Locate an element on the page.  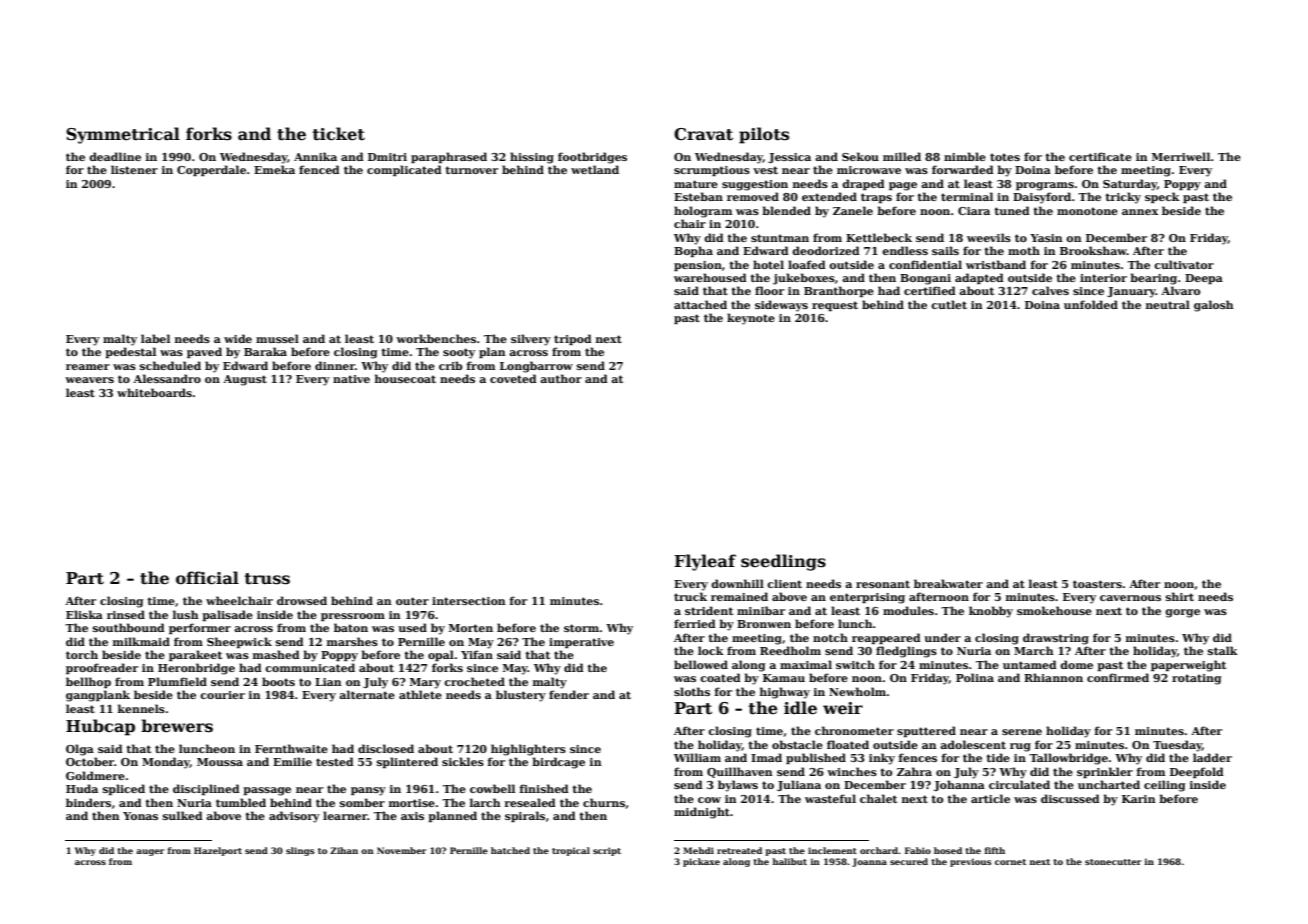
Yasin is located at coordinates (1046, 238).
